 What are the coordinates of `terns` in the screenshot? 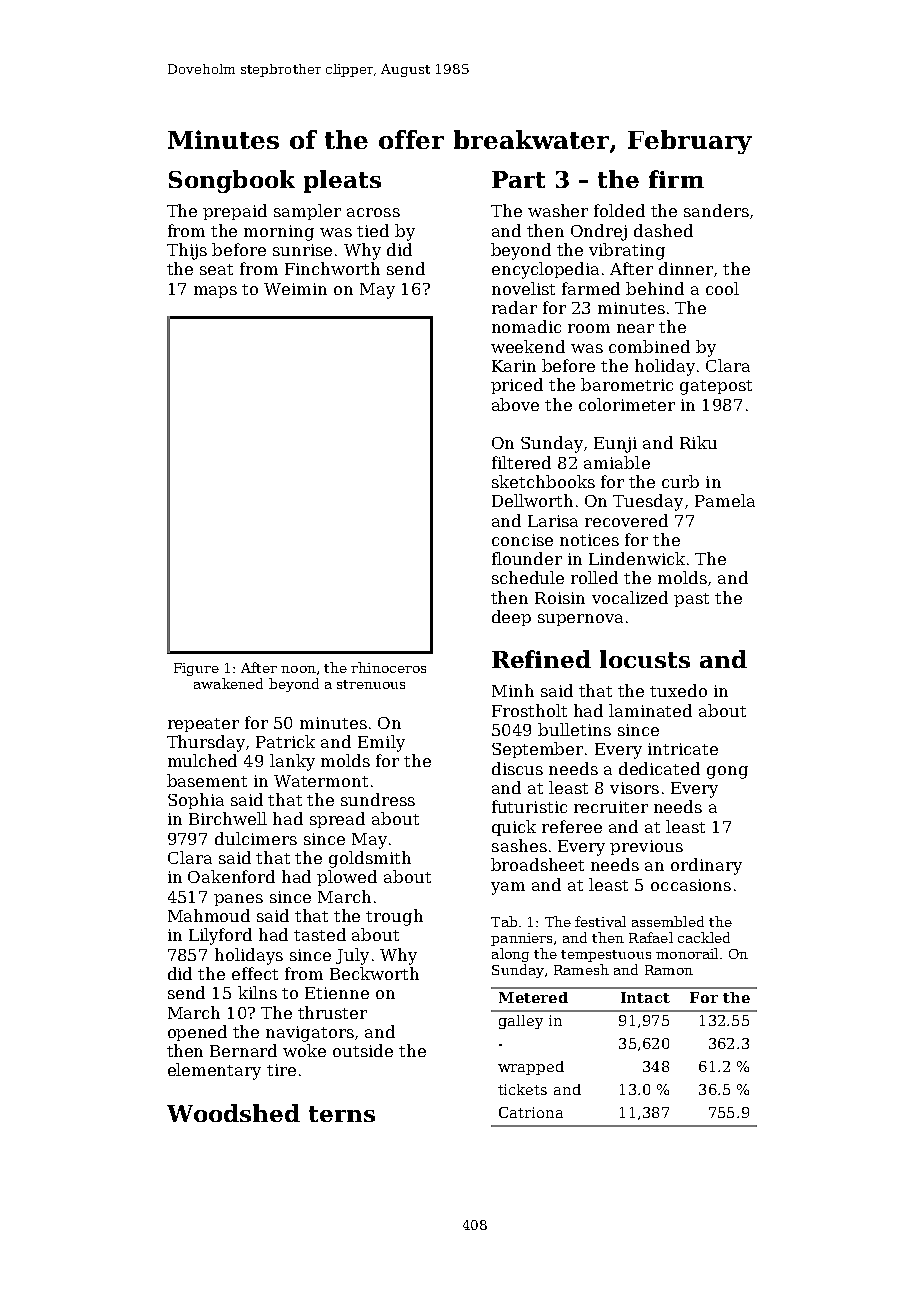 It's located at (342, 1114).
